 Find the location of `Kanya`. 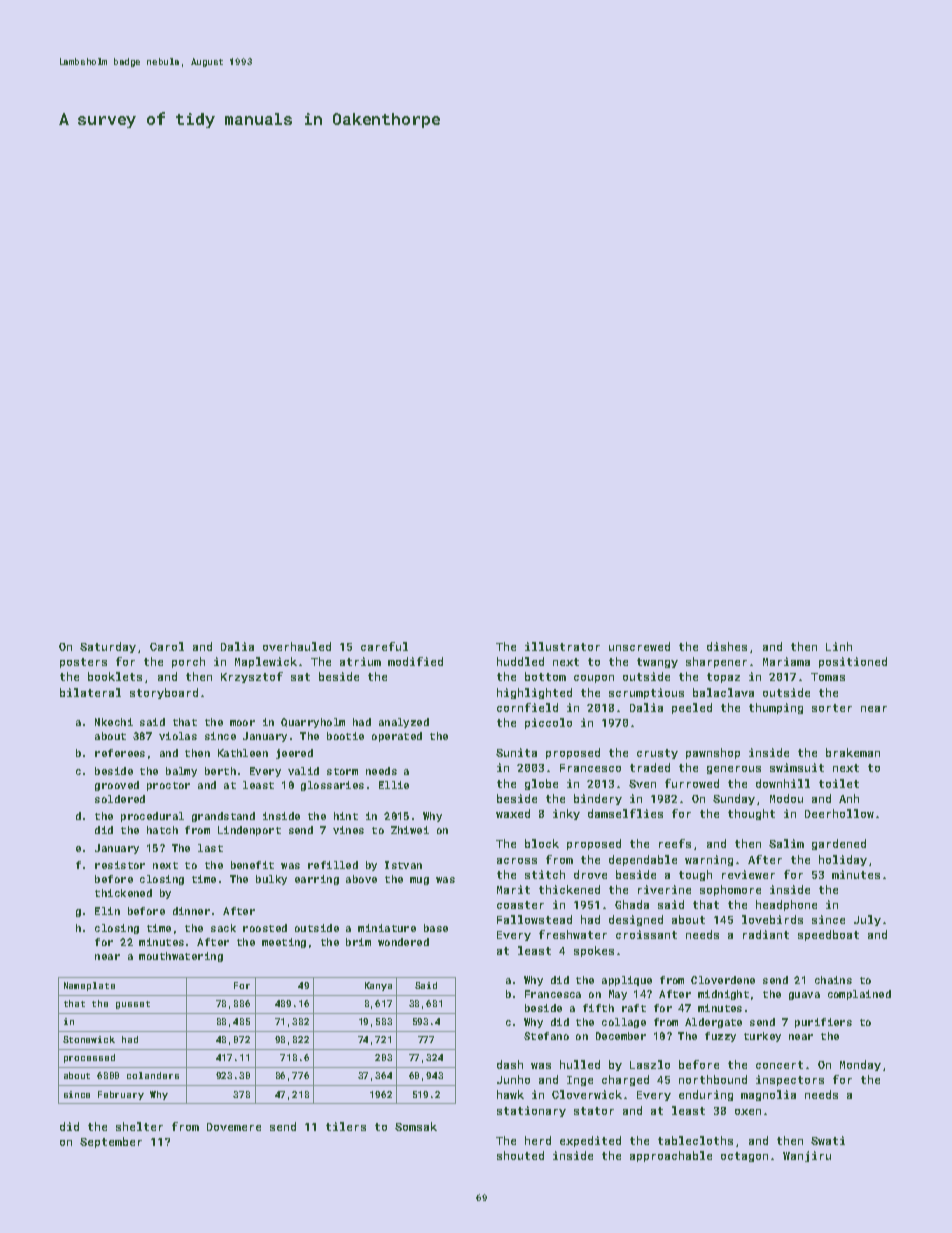

Kanya is located at coordinates (378, 986).
